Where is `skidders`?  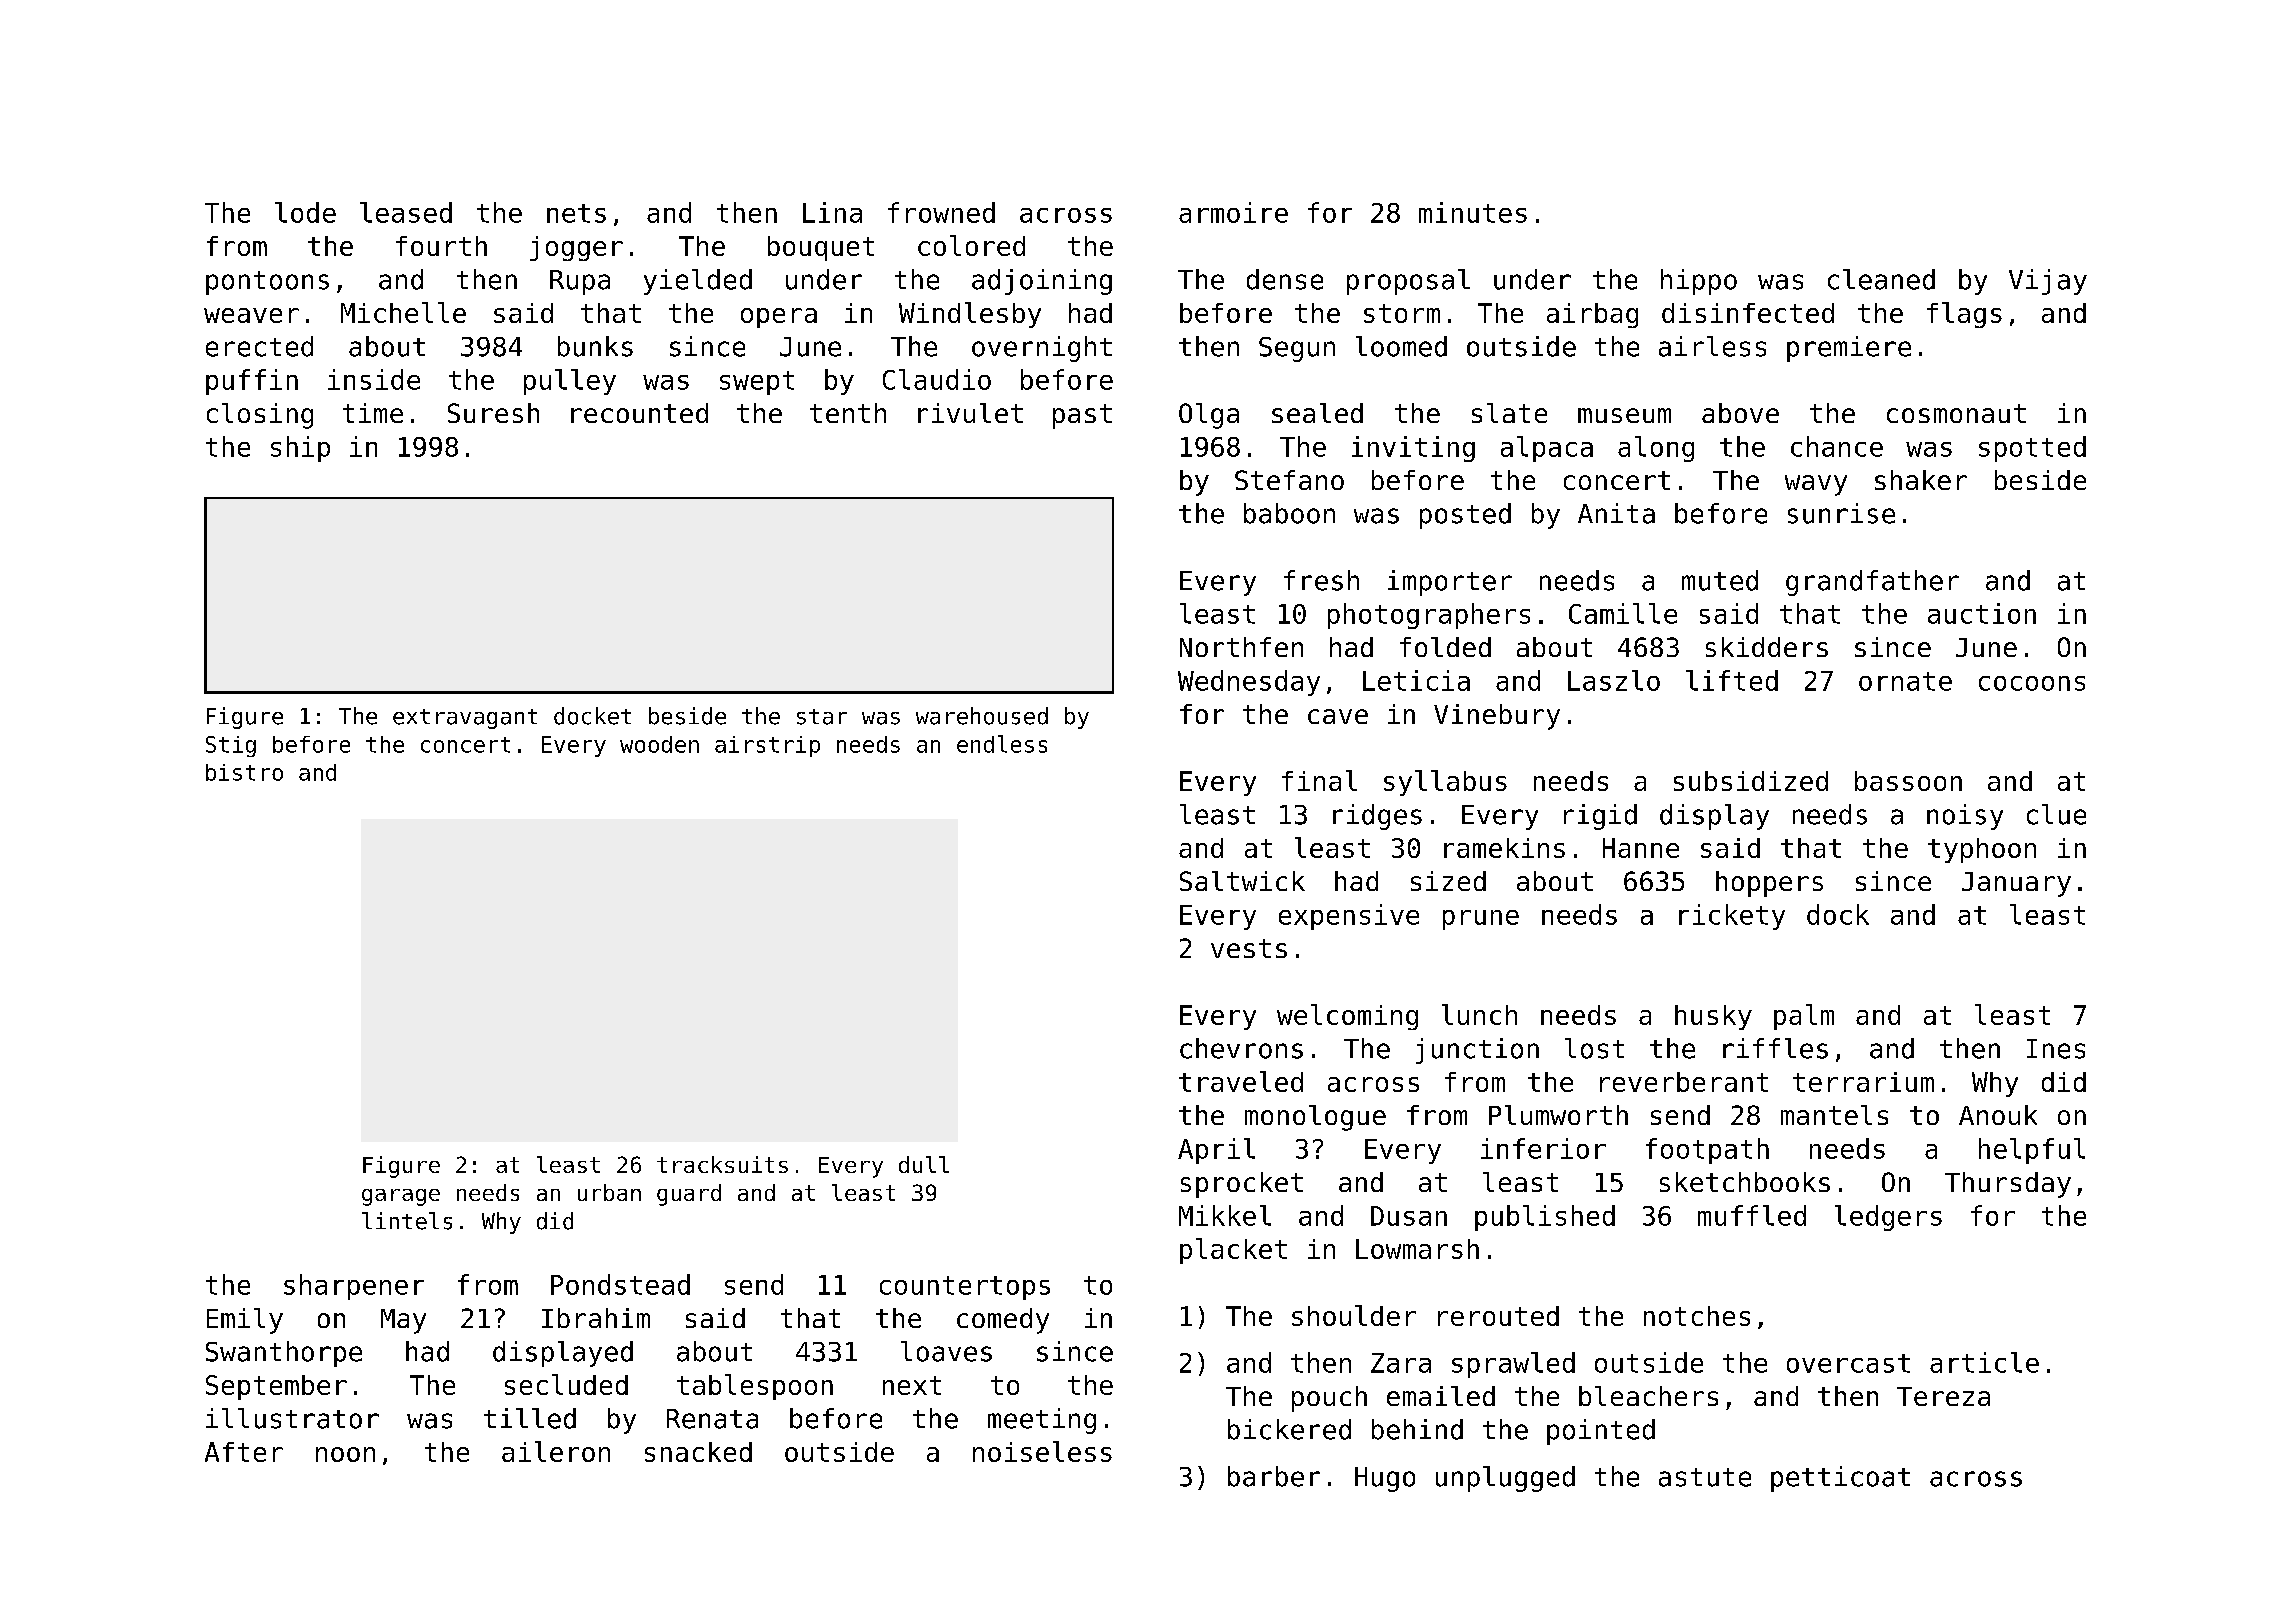
skidders is located at coordinates (1767, 647).
